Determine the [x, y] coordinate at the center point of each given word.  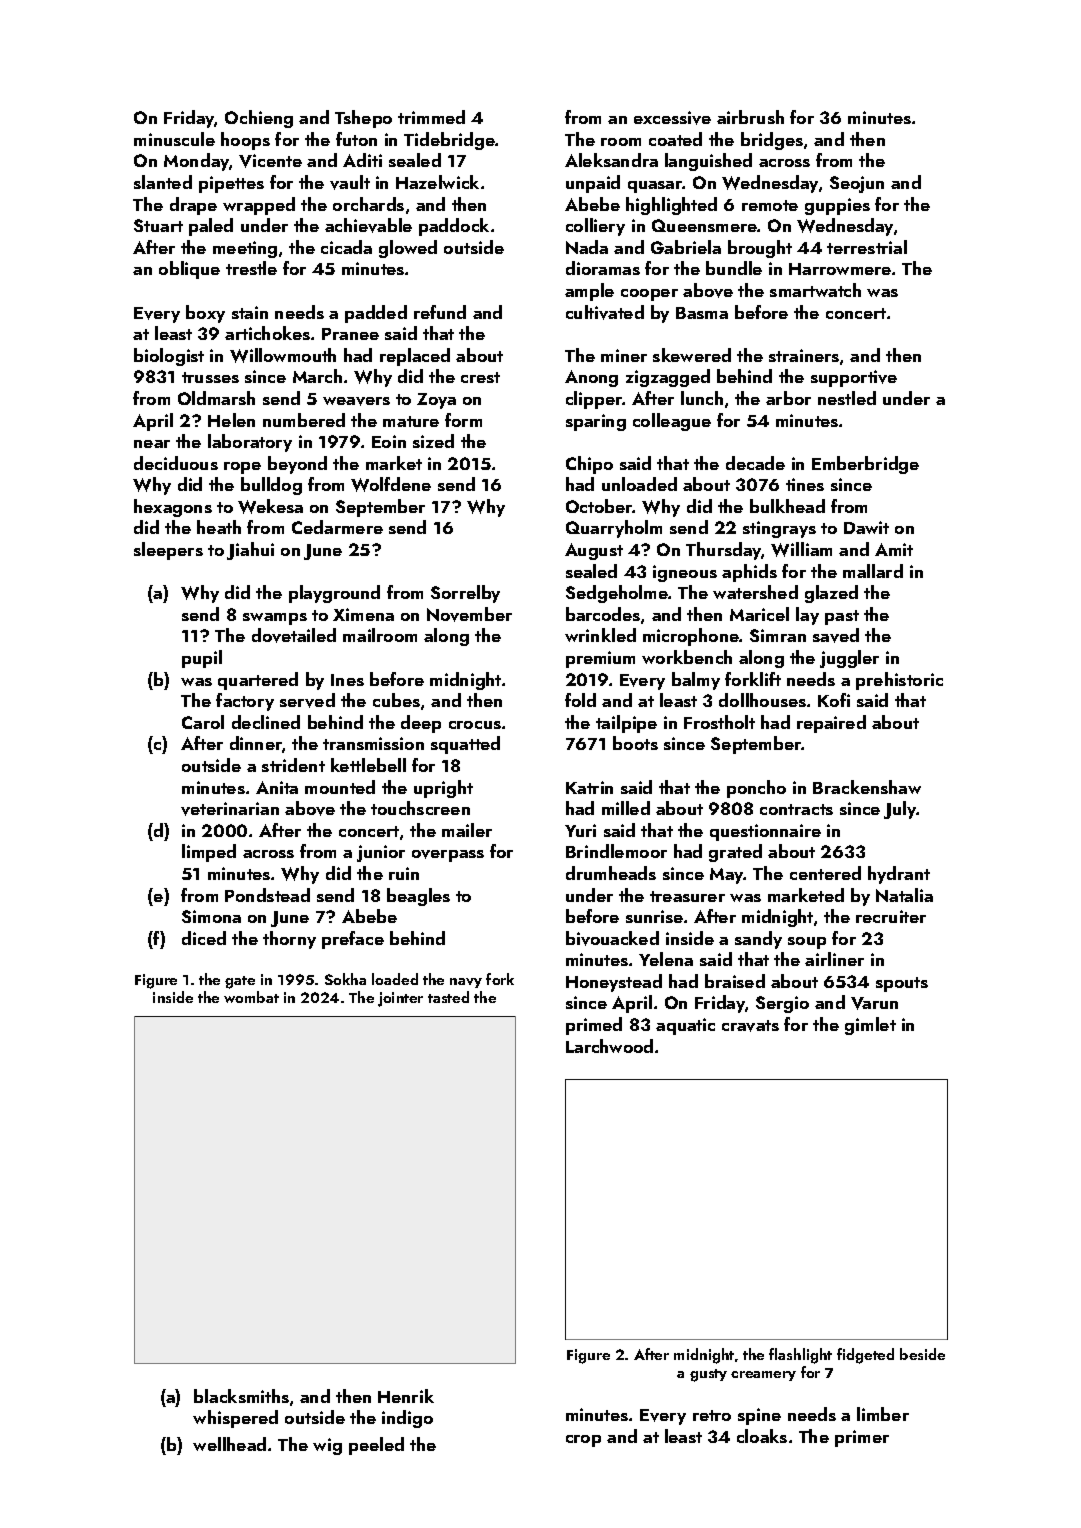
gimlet [870, 1026]
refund [440, 312]
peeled [376, 1446]
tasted [448, 997]
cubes [396, 700]
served [307, 700]
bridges [772, 141]
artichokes [267, 333]
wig [327, 1446]
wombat [251, 997]
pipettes [231, 184]
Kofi [834, 700]
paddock [454, 227]
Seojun [857, 184]
